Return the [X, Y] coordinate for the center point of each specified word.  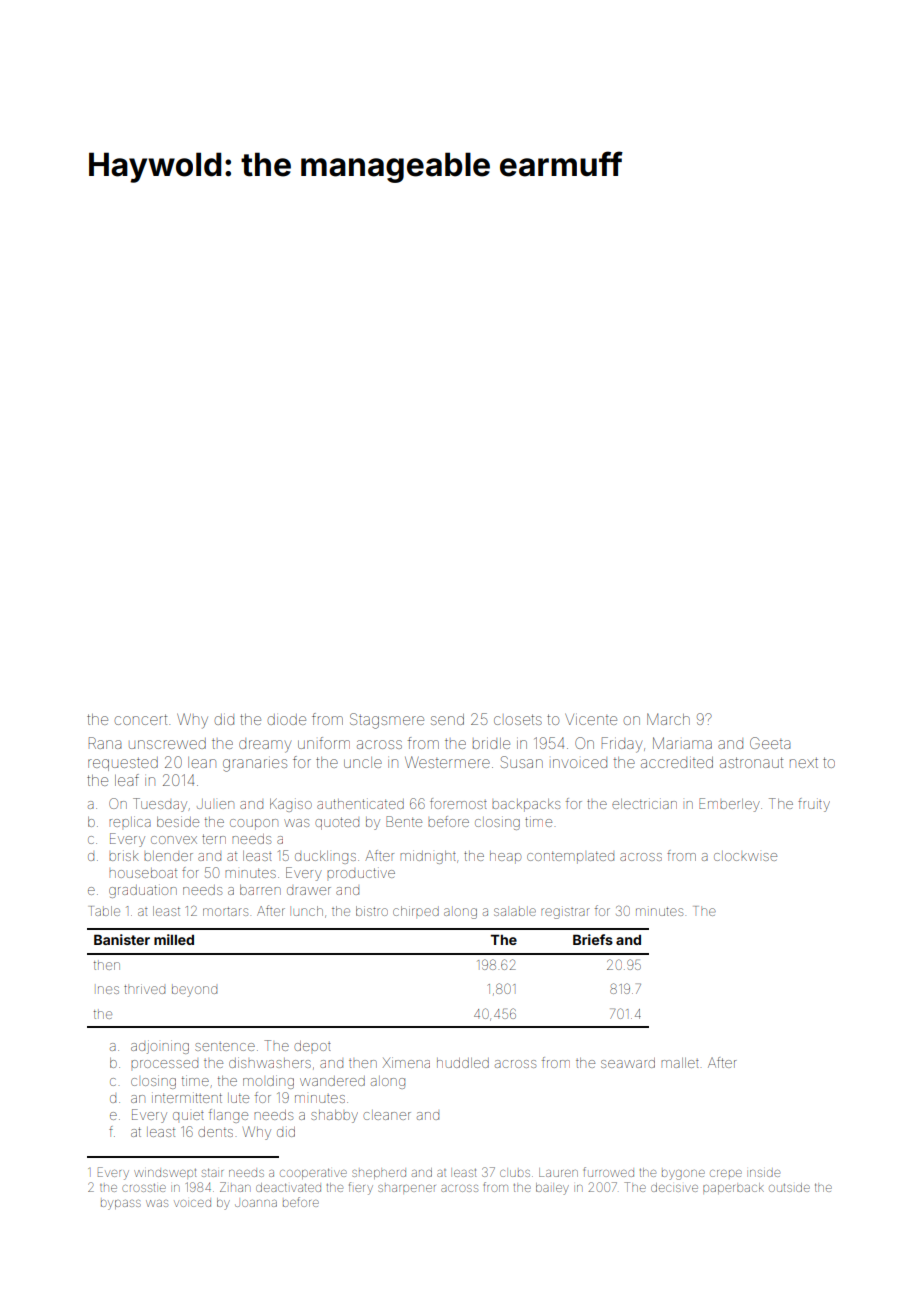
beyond [194, 991]
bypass [121, 1205]
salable [515, 912]
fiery [361, 1188]
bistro [372, 911]
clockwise [745, 856]
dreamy [265, 746]
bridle [491, 743]
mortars [225, 911]
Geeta [770, 743]
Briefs [593, 939]
